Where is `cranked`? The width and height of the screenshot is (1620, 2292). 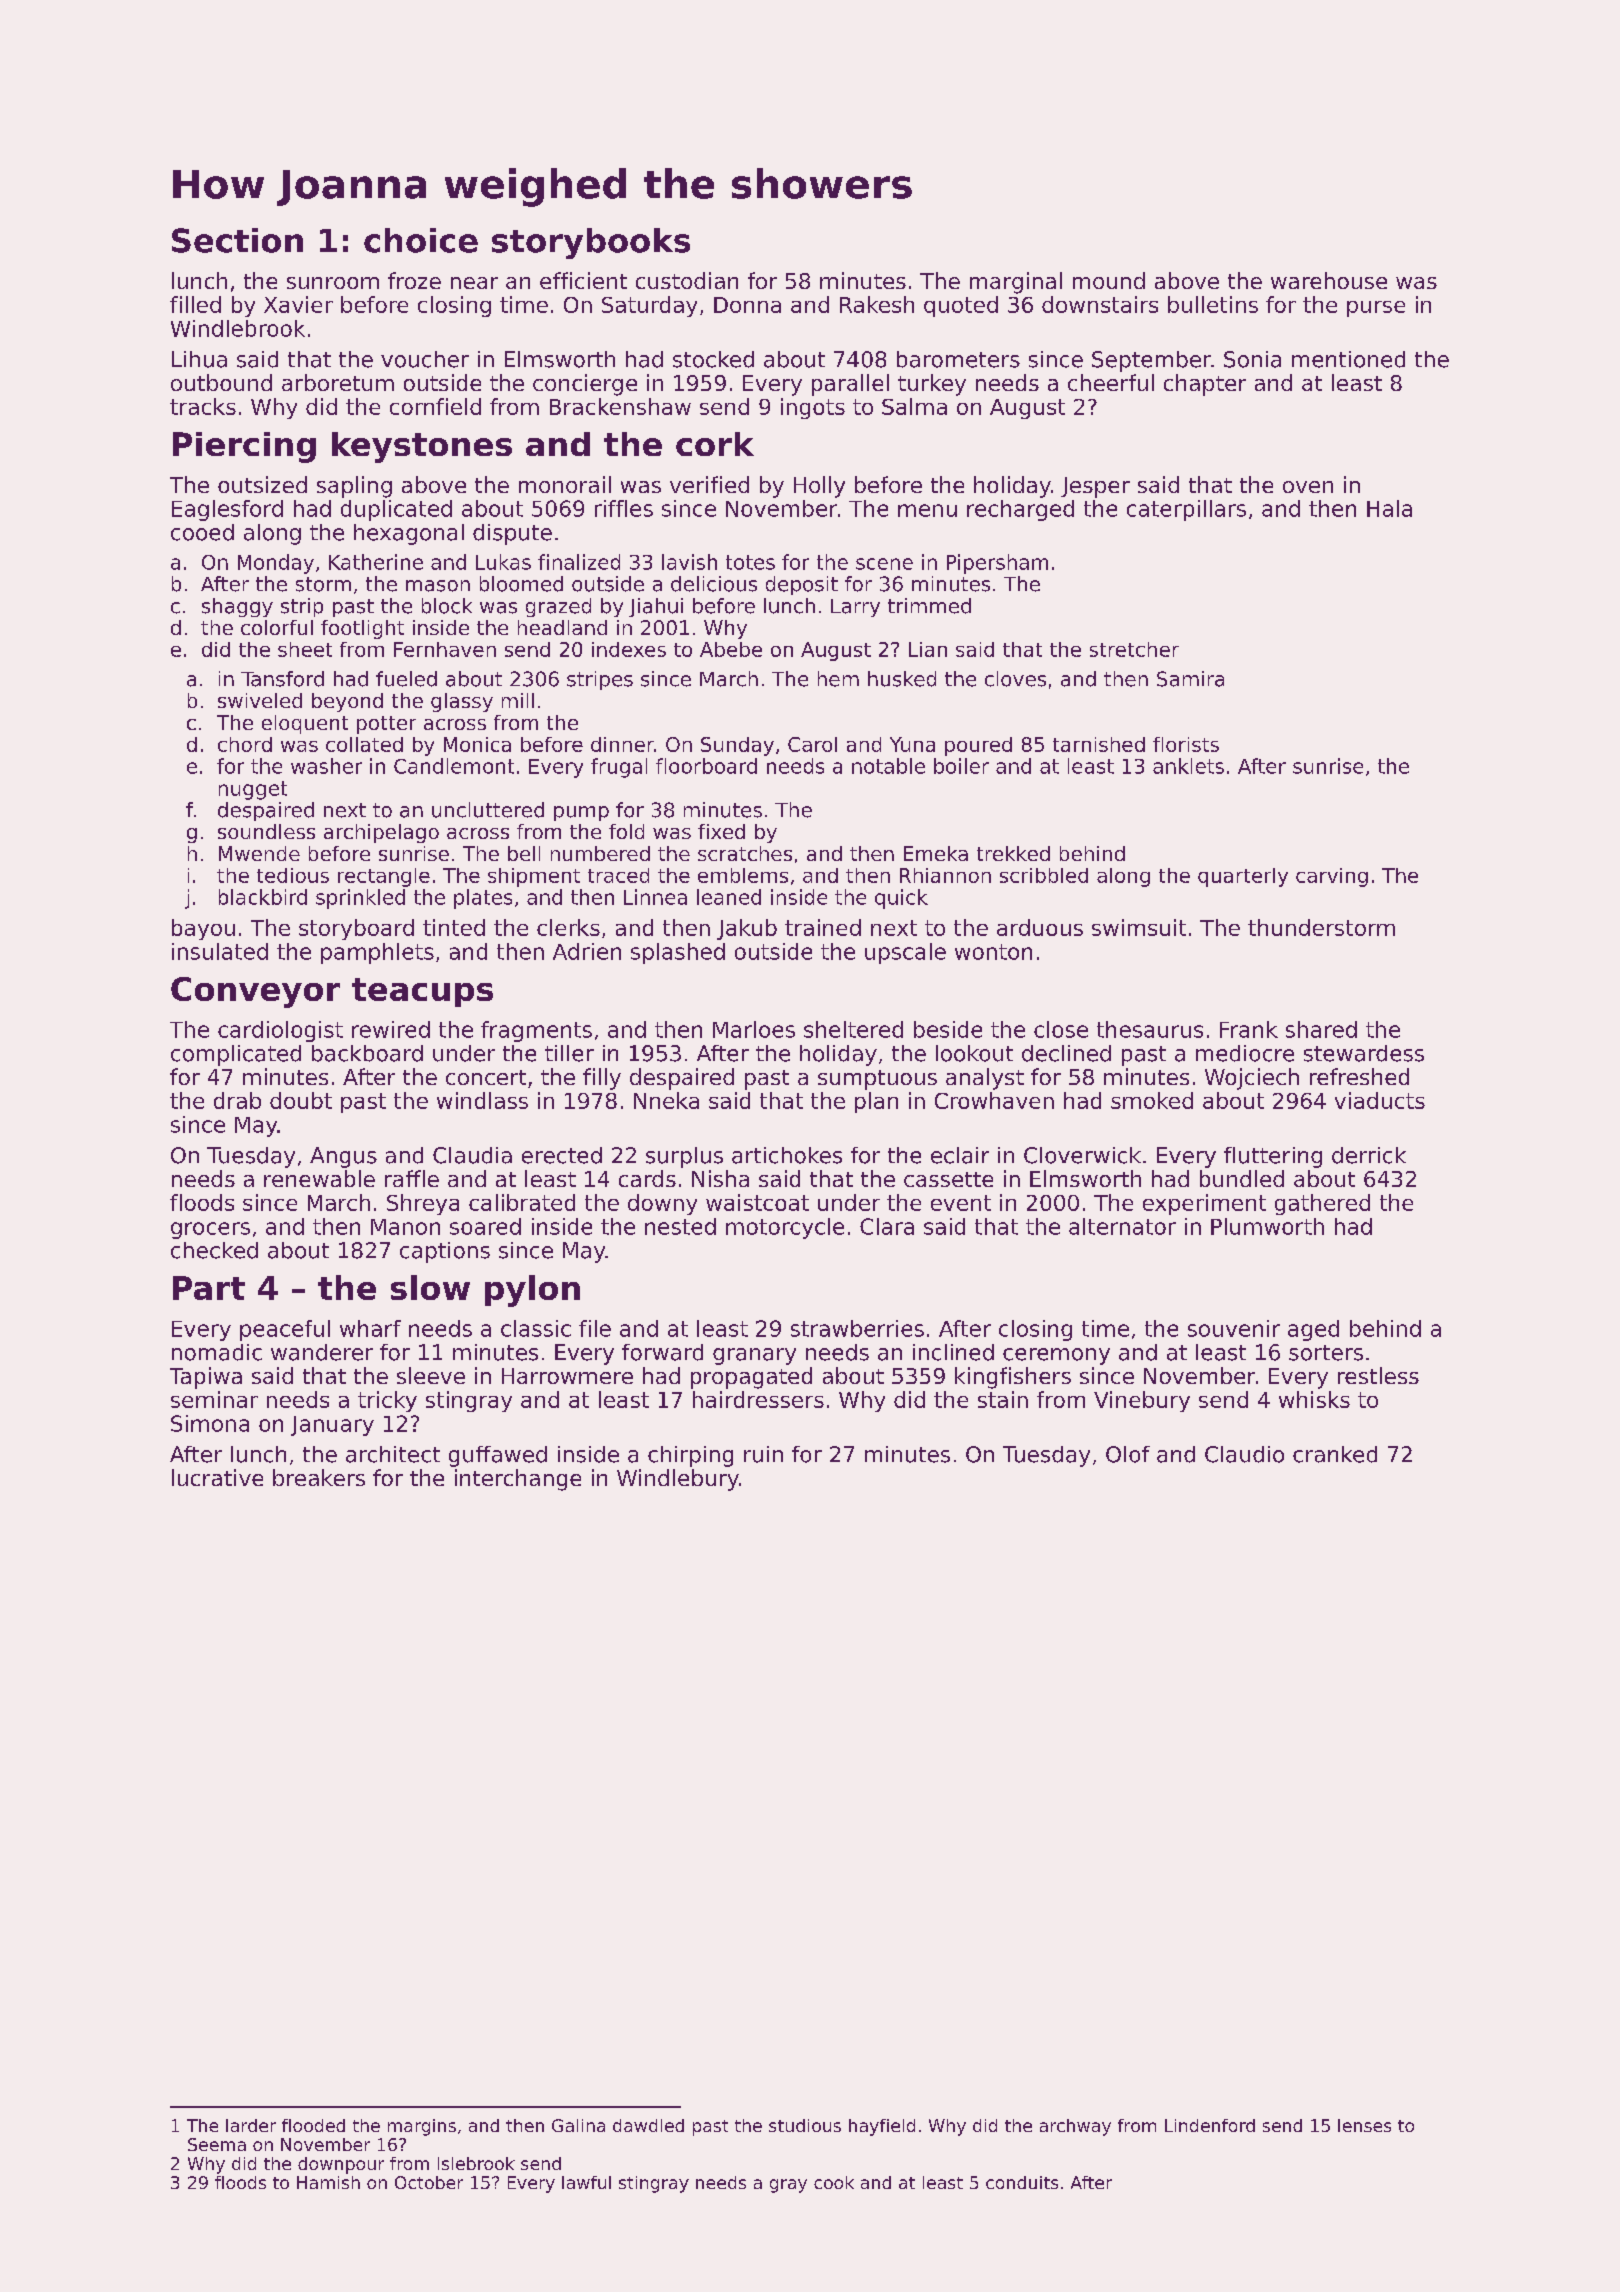 cranked is located at coordinates (1335, 1454).
